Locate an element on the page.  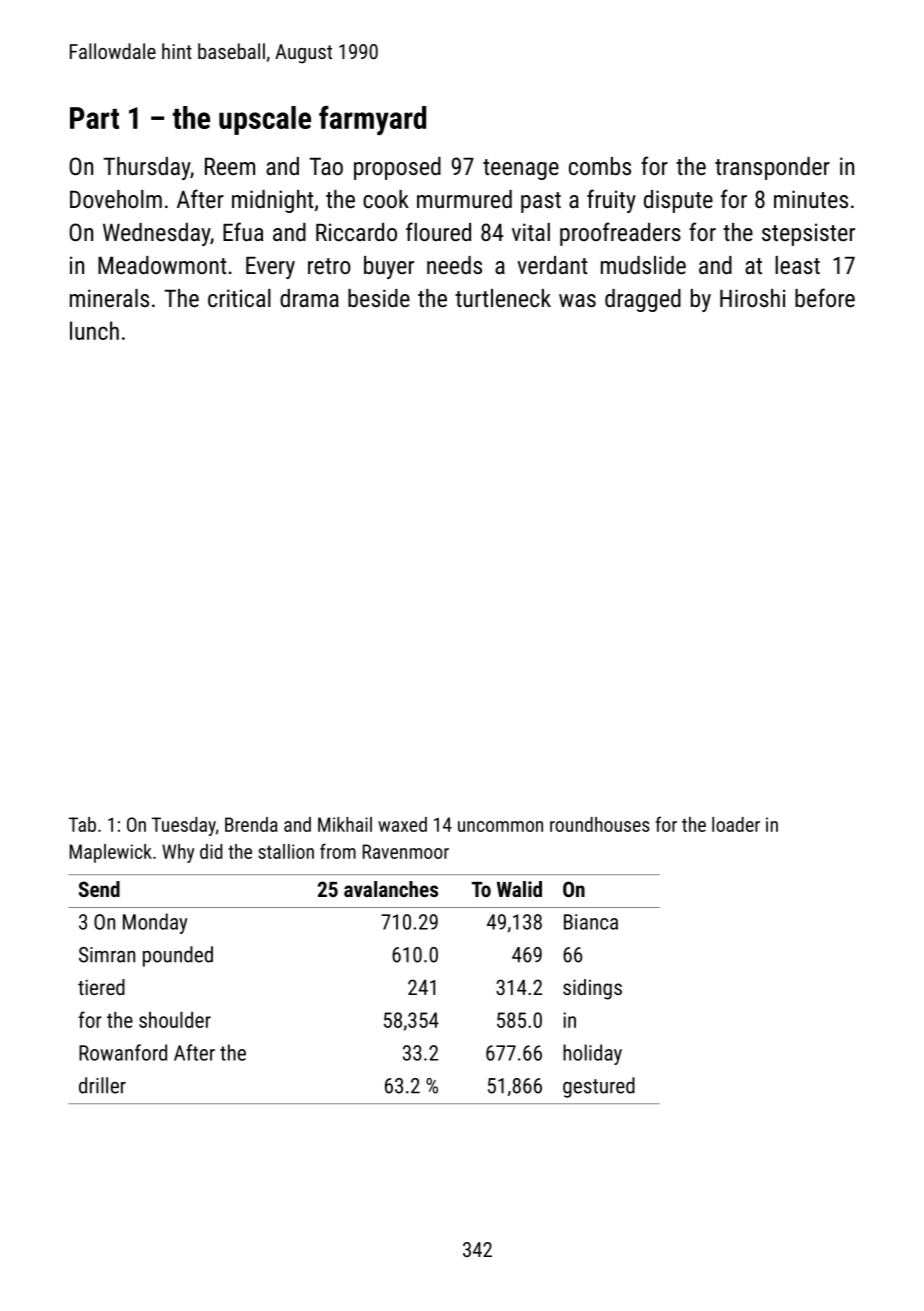
gestured is located at coordinates (599, 1087).
